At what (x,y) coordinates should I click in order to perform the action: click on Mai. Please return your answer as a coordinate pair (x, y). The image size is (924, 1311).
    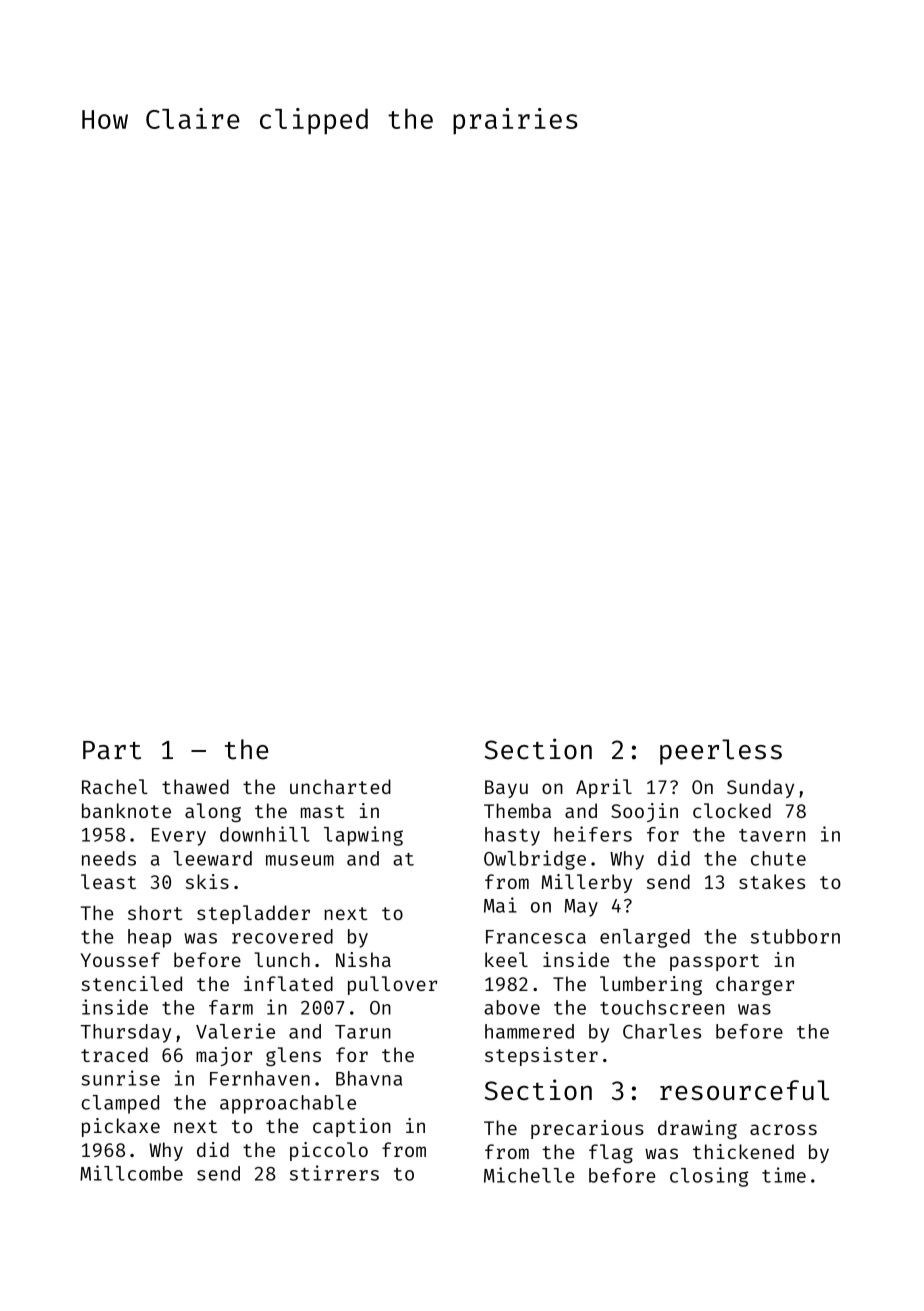
    Looking at the image, I should click on (500, 905).
